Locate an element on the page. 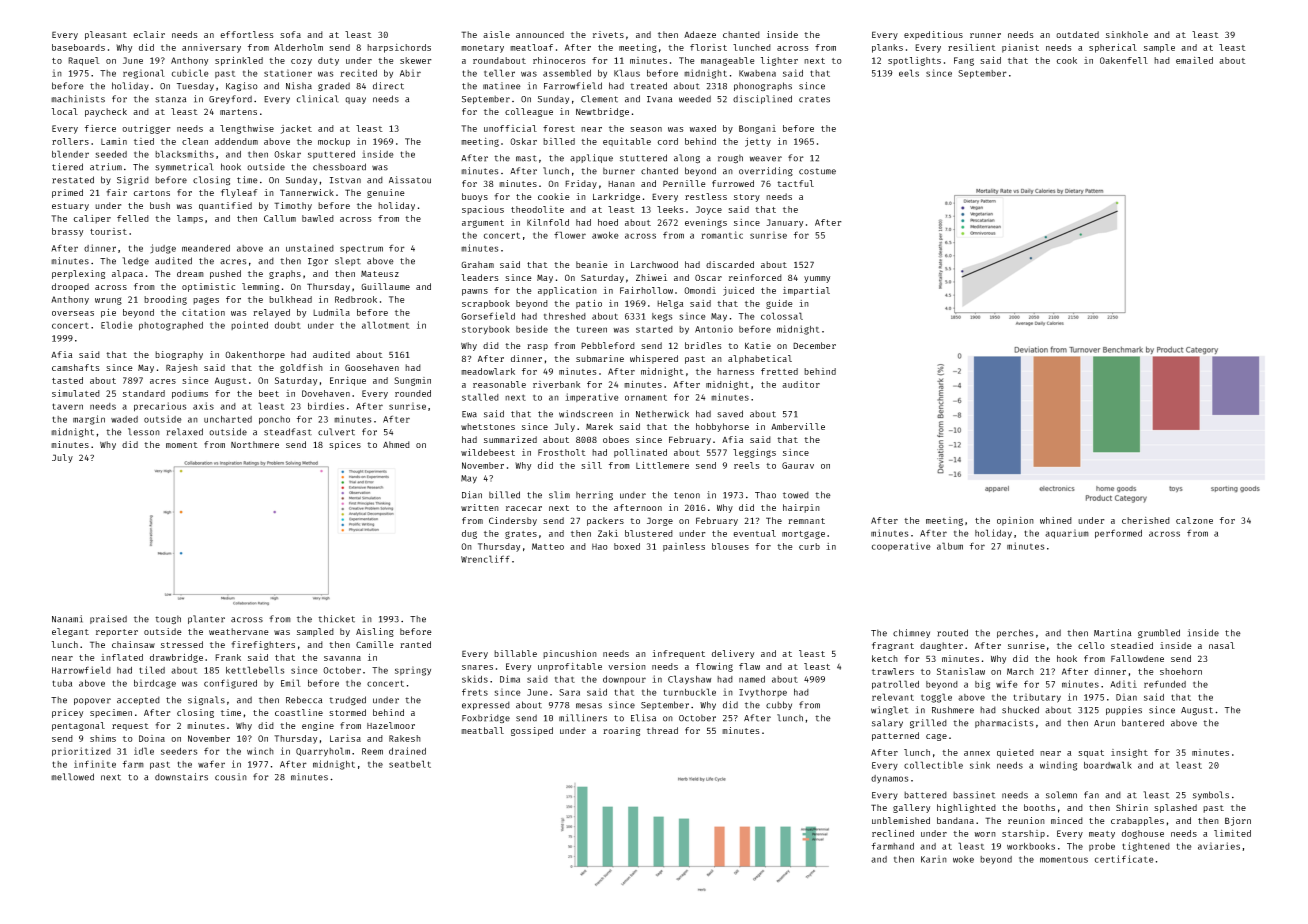 The image size is (1308, 924). expeditious is located at coordinates (933, 35).
